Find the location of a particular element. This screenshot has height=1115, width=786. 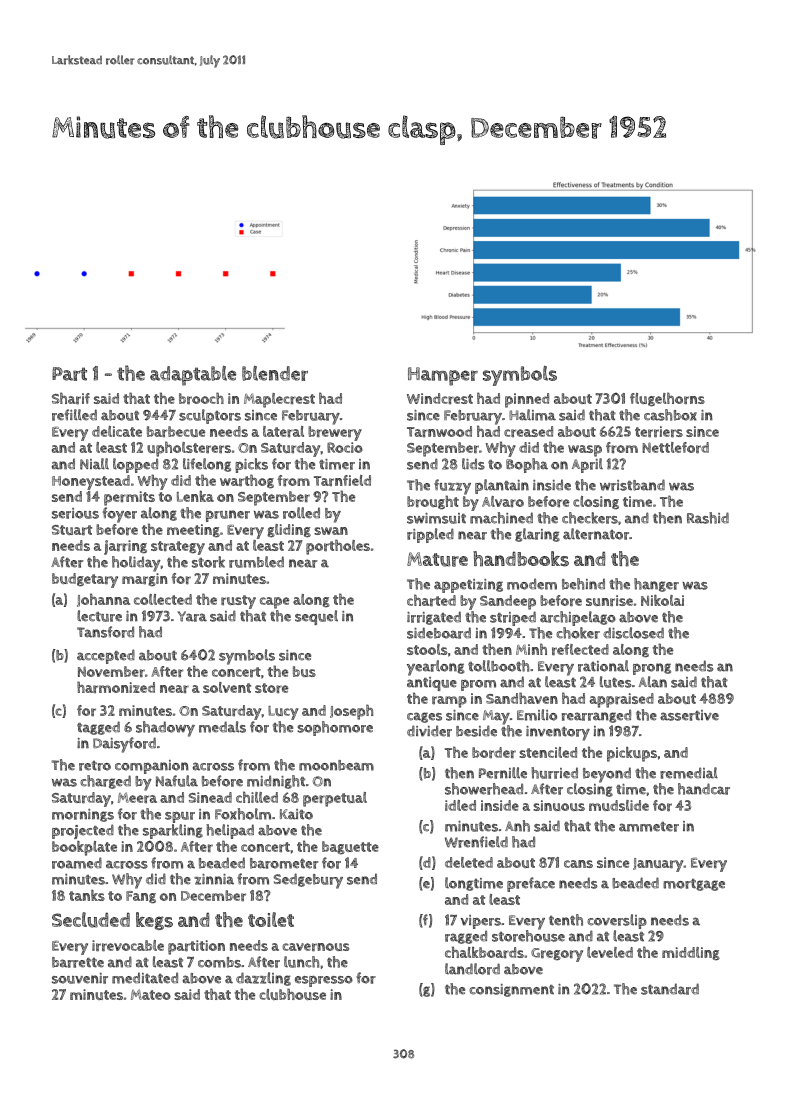

Hamper is located at coordinates (443, 376).
